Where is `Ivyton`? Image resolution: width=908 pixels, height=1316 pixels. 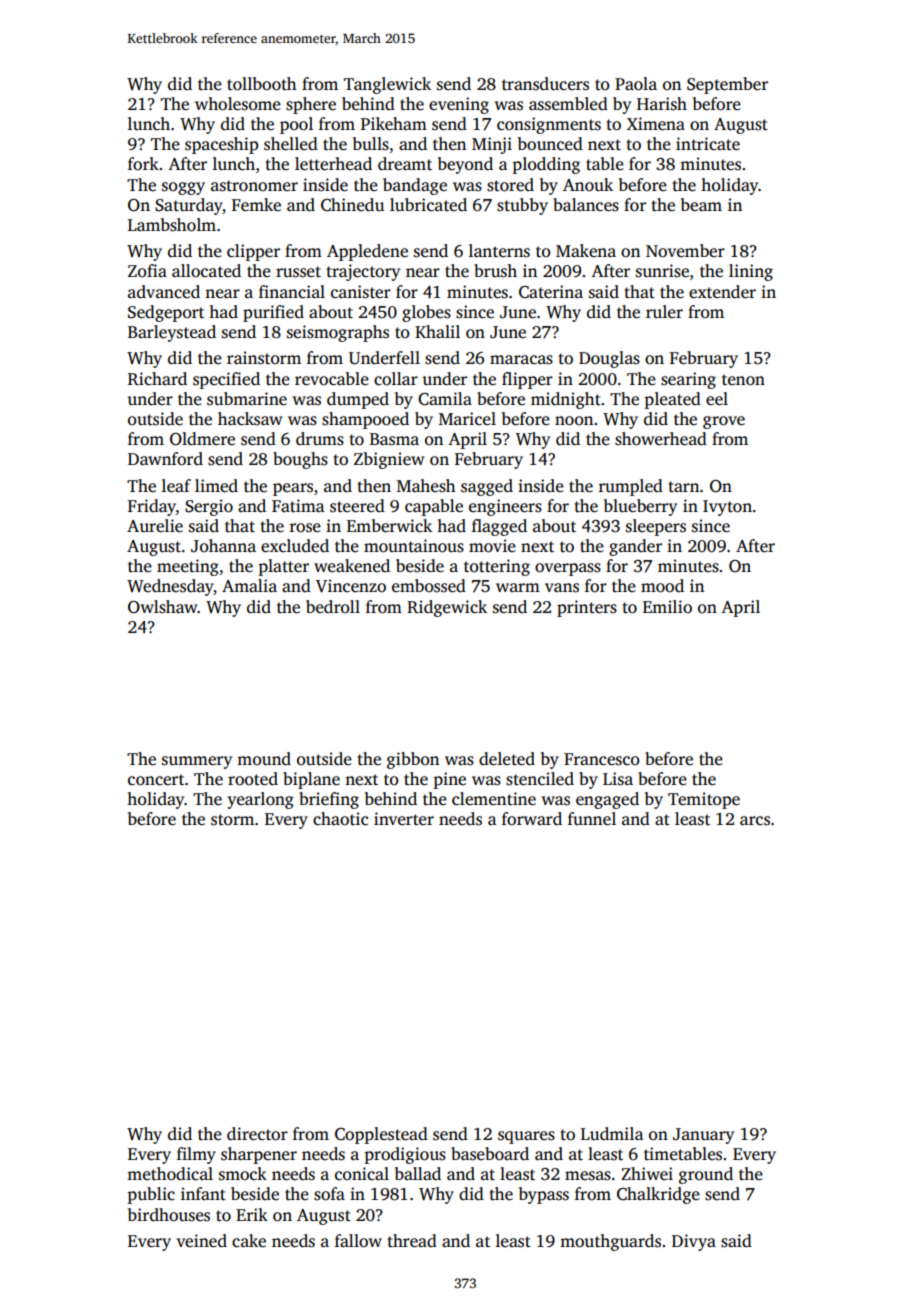 Ivyton is located at coordinates (727, 508).
